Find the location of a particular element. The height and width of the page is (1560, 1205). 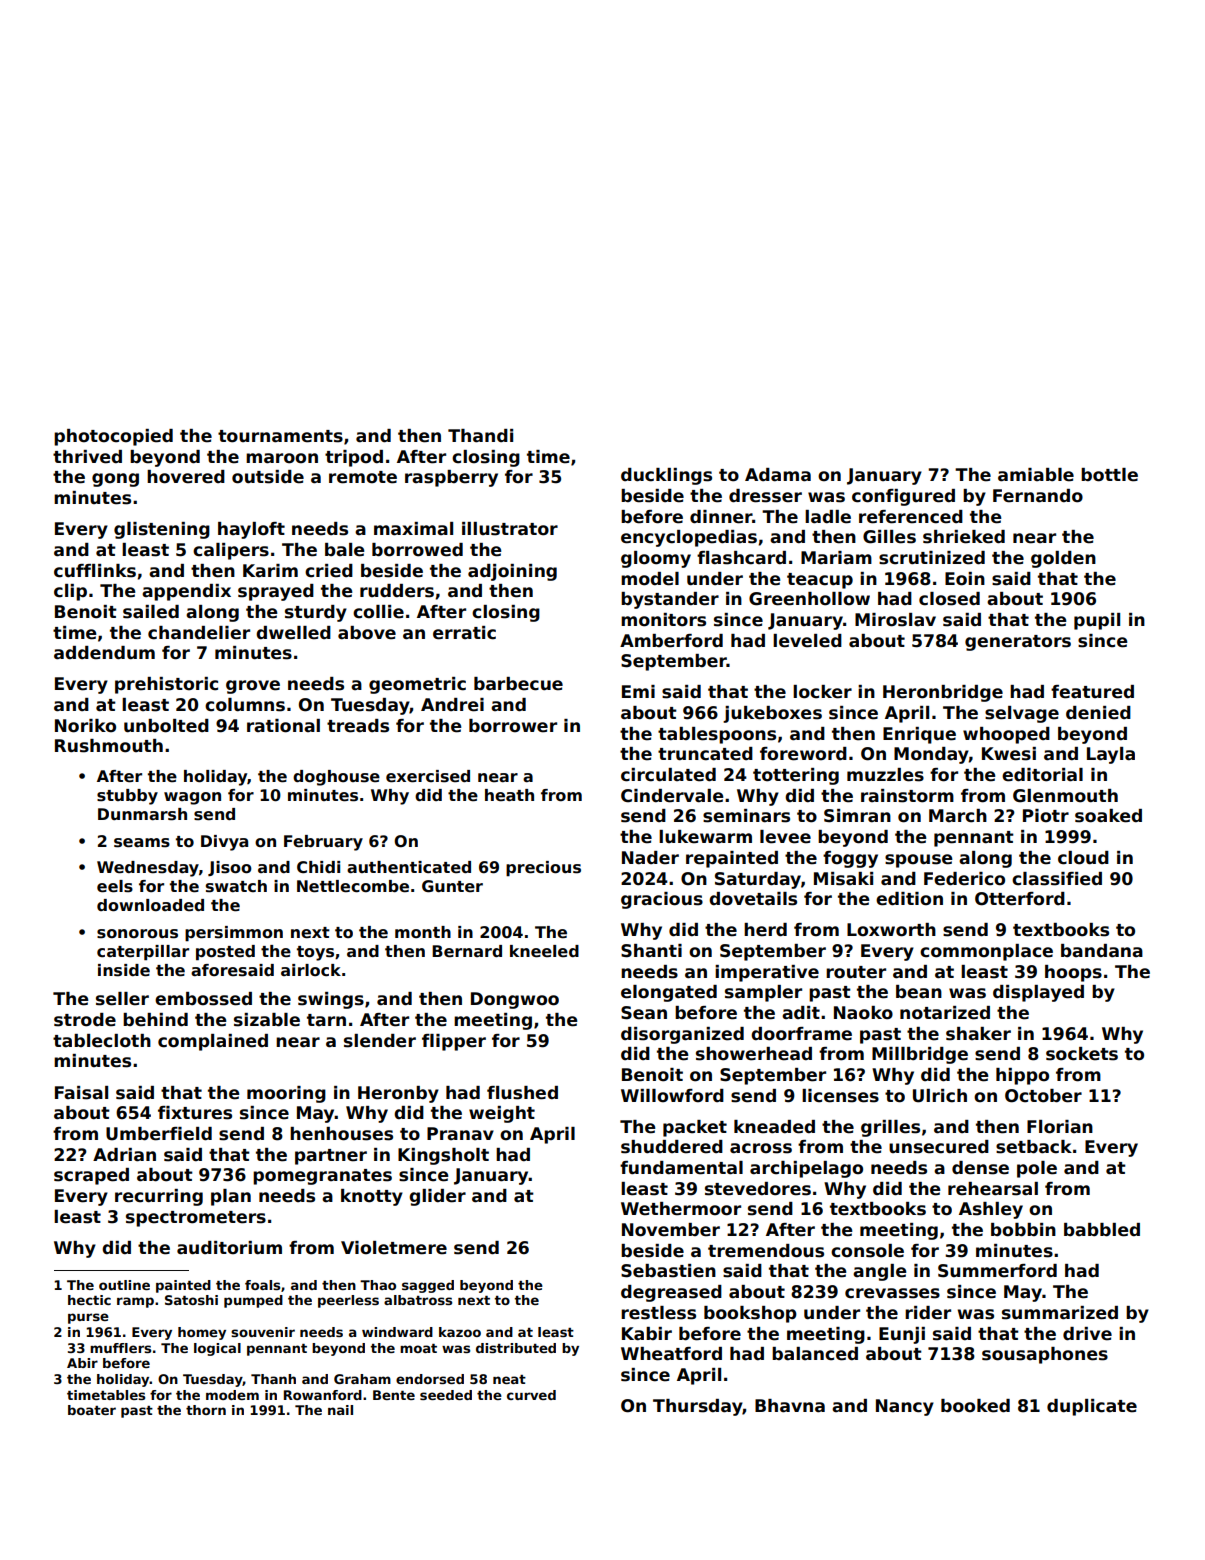

prehistoric is located at coordinates (166, 685).
